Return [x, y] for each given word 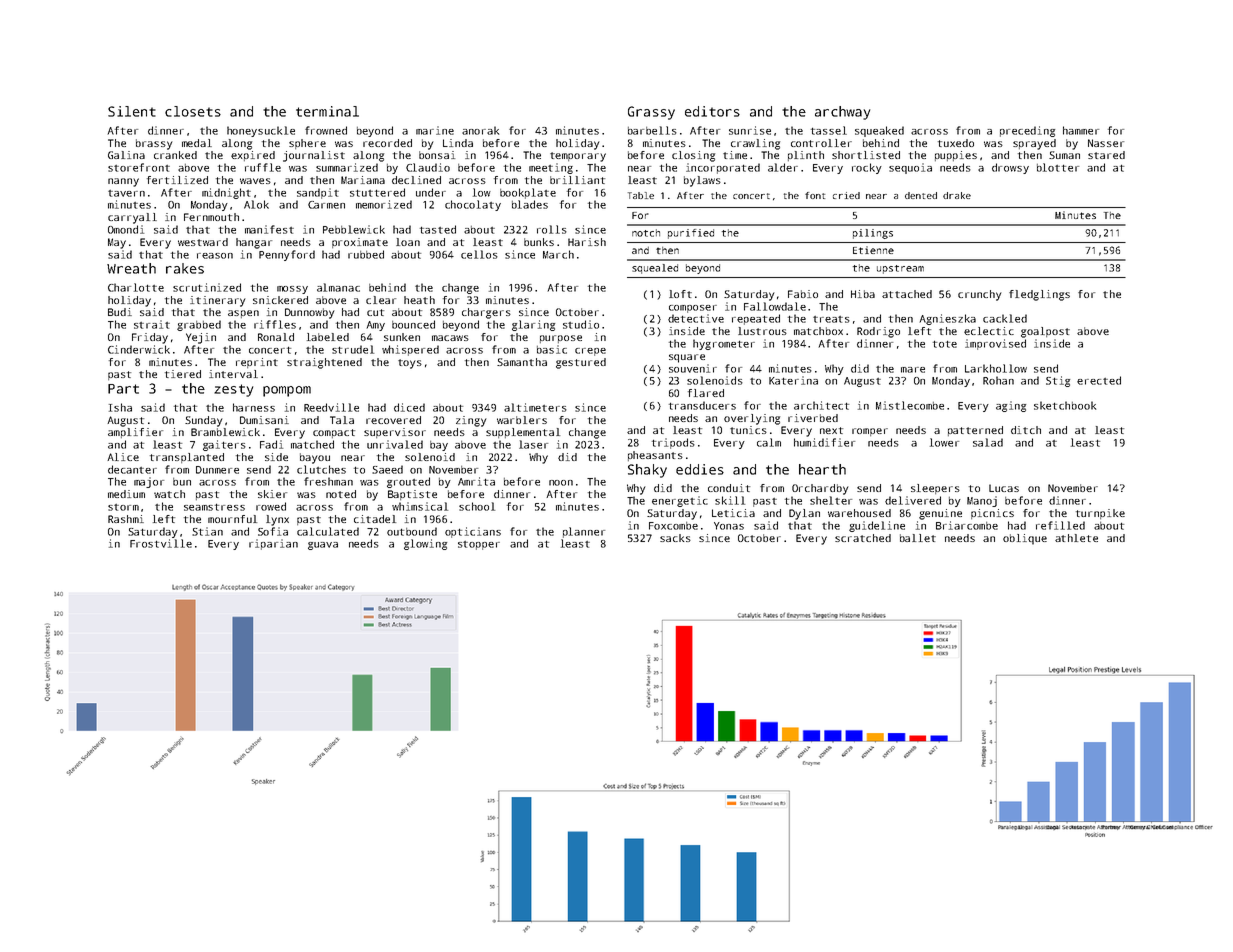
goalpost [1045, 332]
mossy [292, 290]
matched [312, 444]
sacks [675, 538]
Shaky [647, 471]
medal [197, 143]
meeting [551, 168]
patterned [975, 431]
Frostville [161, 543]
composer [693, 309]
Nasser [1106, 143]
